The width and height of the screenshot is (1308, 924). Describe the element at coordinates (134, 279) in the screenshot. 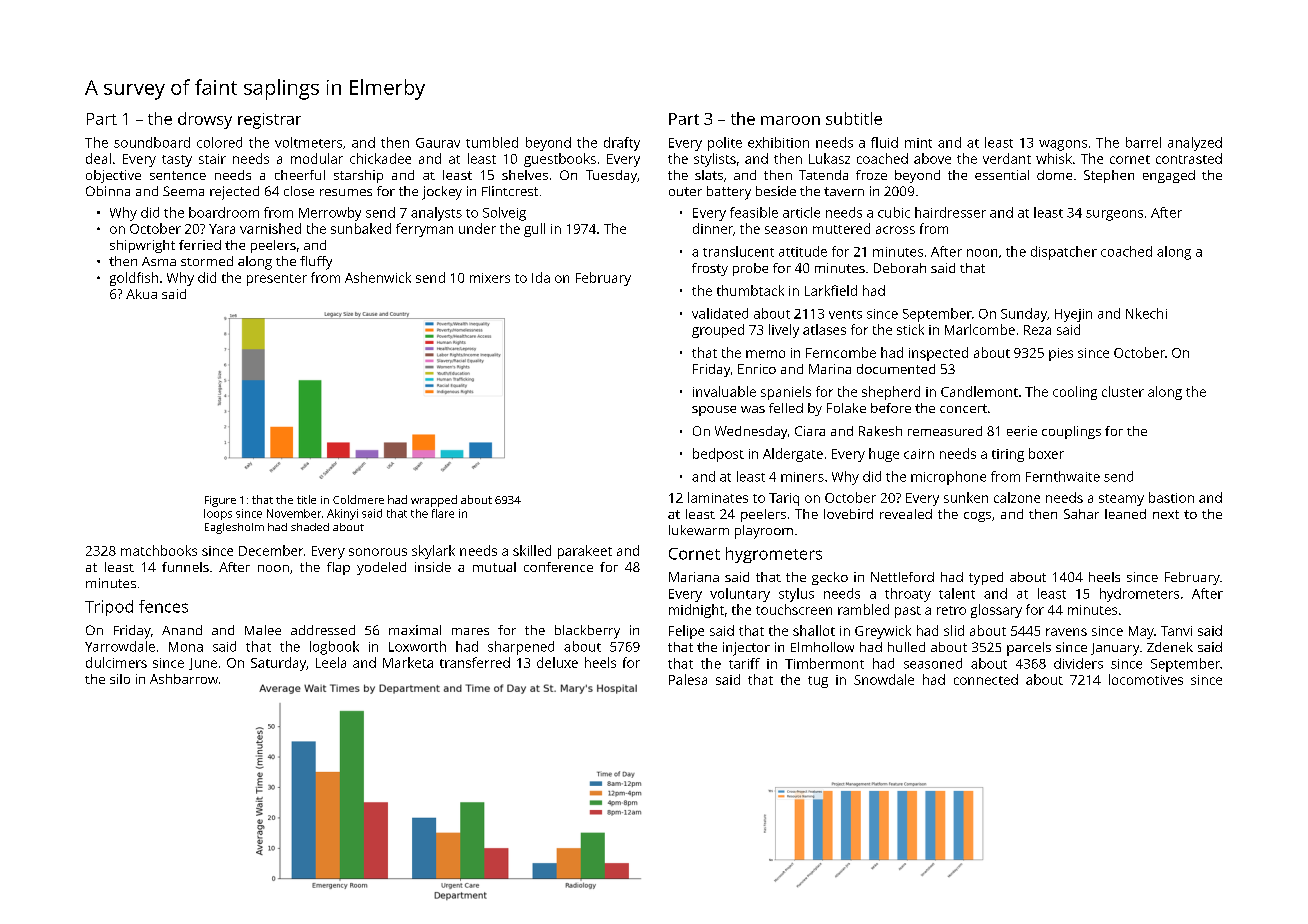

I see `goldfish` at that location.
